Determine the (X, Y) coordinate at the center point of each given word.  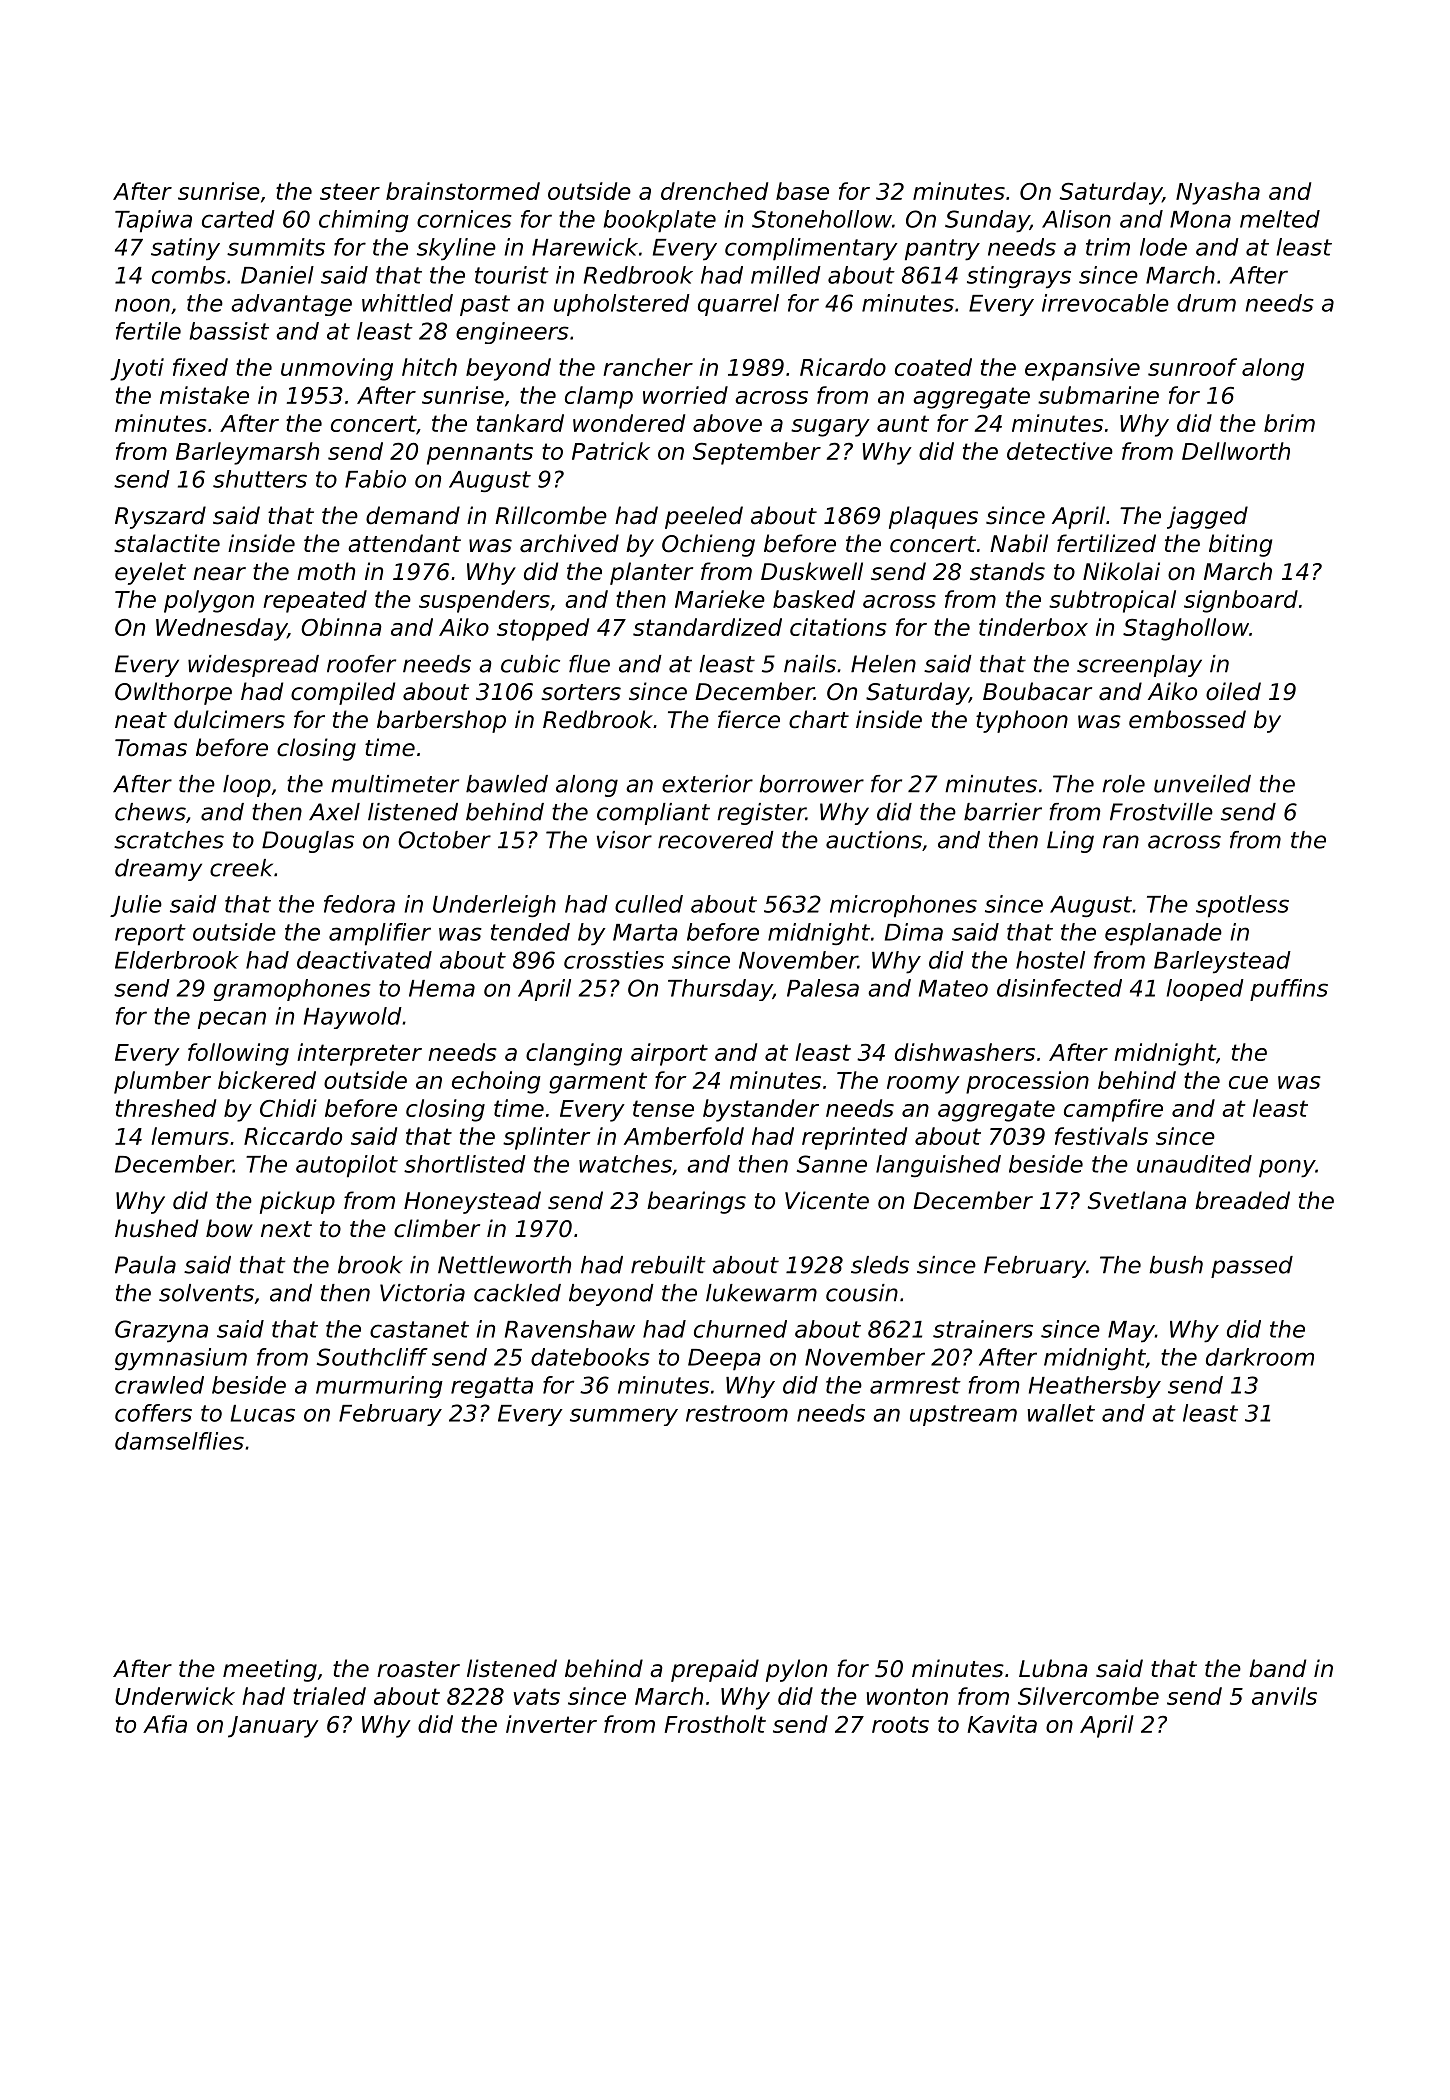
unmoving (337, 369)
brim (1289, 423)
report (150, 935)
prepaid (715, 1670)
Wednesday (221, 629)
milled (786, 275)
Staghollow (1186, 629)
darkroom (1260, 1357)
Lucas (263, 1413)
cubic (530, 664)
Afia (165, 1724)
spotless (1242, 906)
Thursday (720, 990)
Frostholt (715, 1724)
